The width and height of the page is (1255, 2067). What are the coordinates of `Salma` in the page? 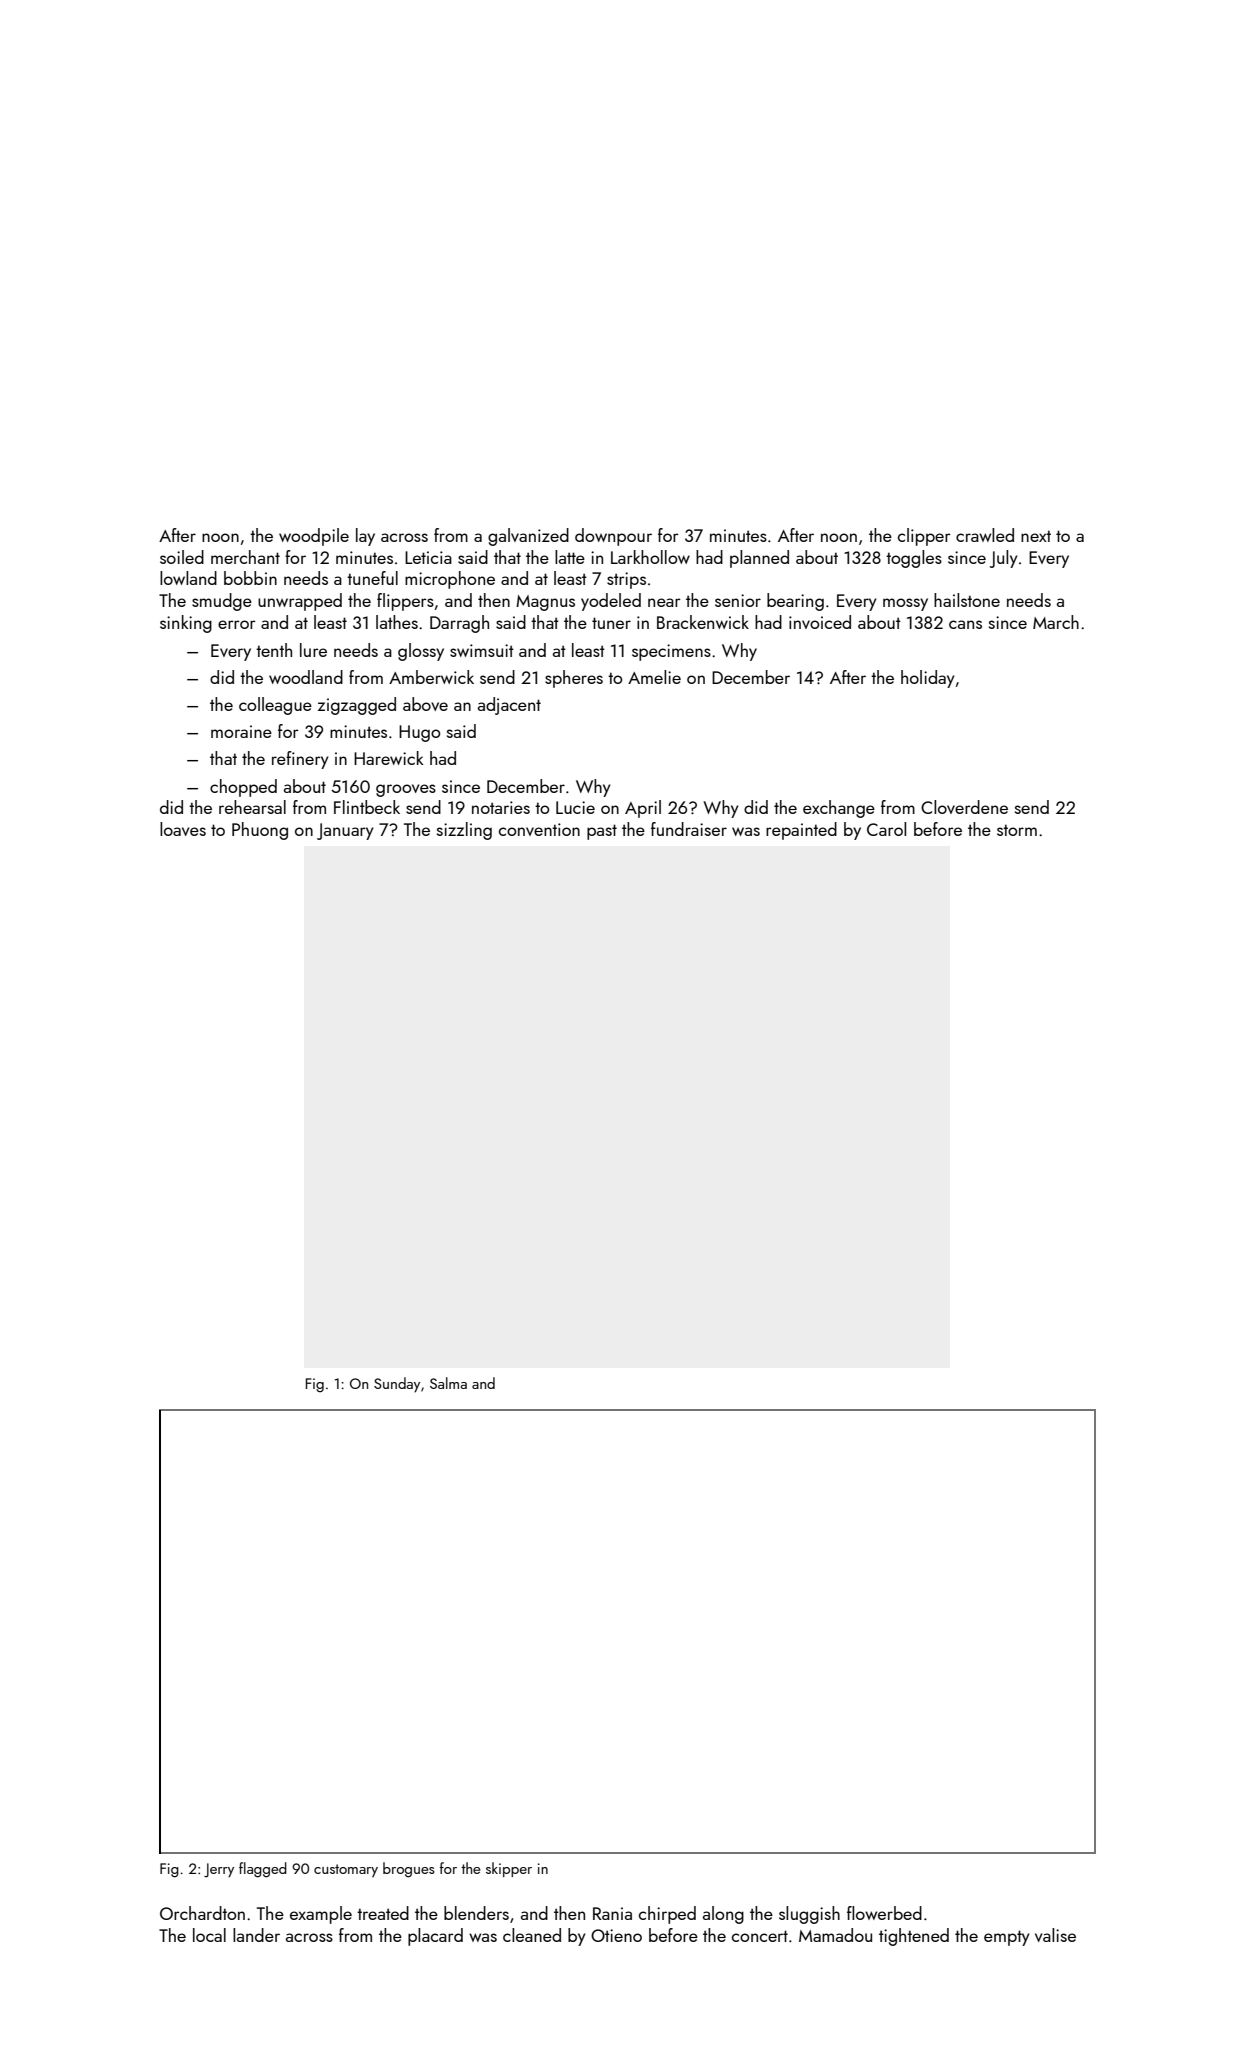 It's located at (448, 1383).
